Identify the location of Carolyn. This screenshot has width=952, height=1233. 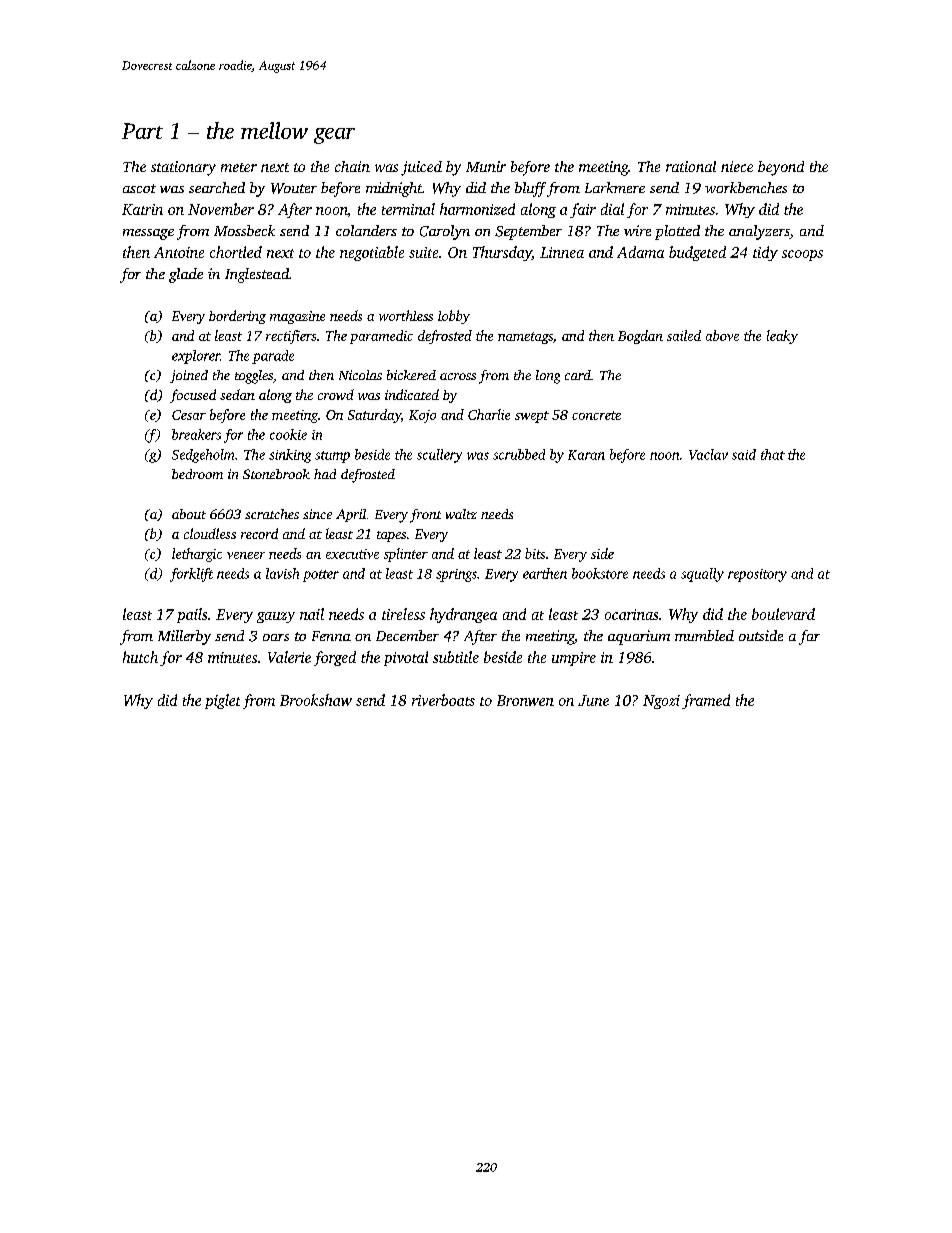
(445, 232).
